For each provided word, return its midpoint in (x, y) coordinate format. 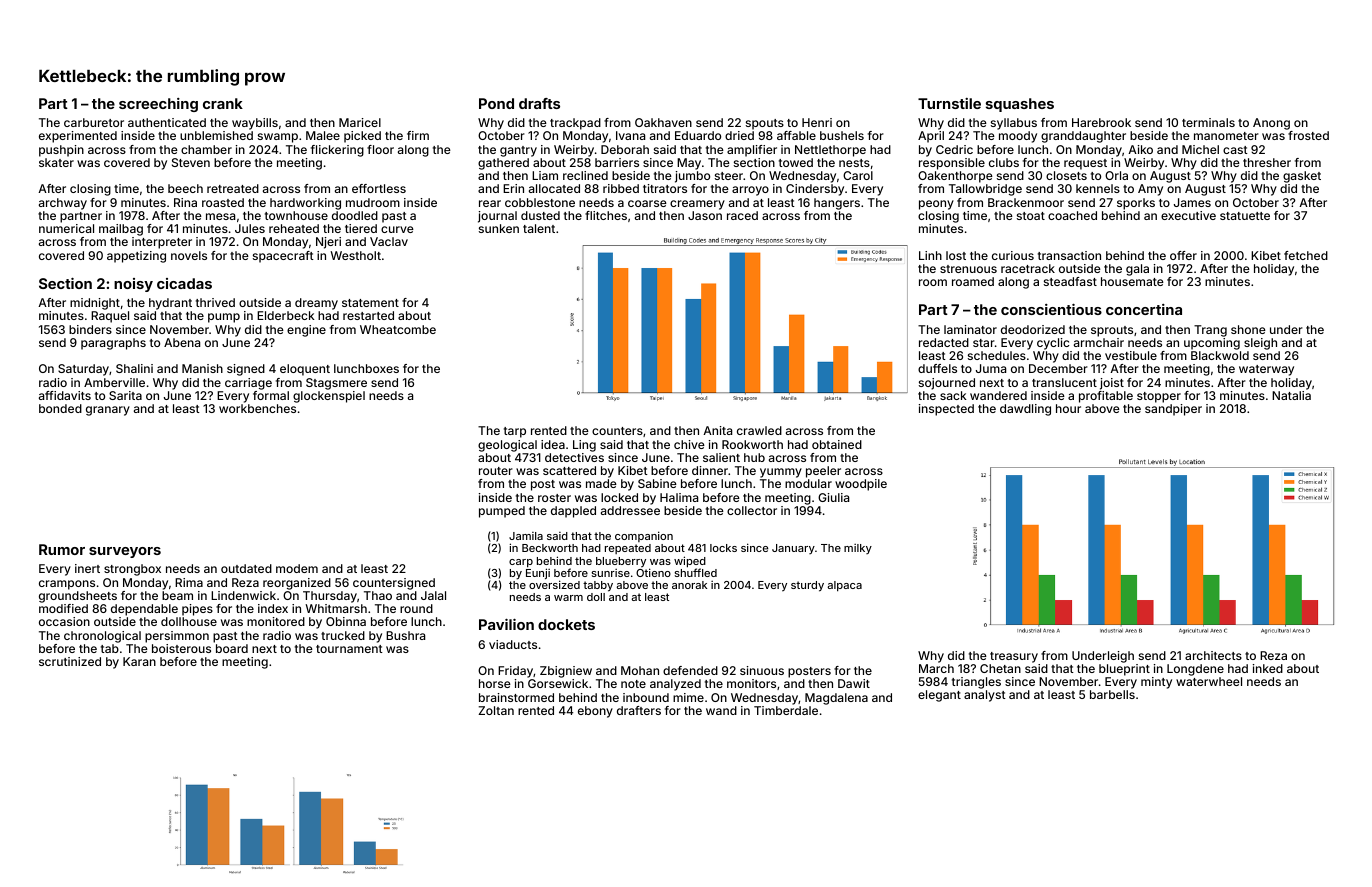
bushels (842, 135)
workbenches (257, 408)
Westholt (355, 255)
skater (56, 162)
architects (1213, 655)
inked (1268, 668)
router (496, 471)
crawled (759, 430)
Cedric (954, 149)
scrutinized (70, 661)
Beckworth (550, 548)
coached (1072, 215)
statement (370, 303)
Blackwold (1220, 355)
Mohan (640, 670)
